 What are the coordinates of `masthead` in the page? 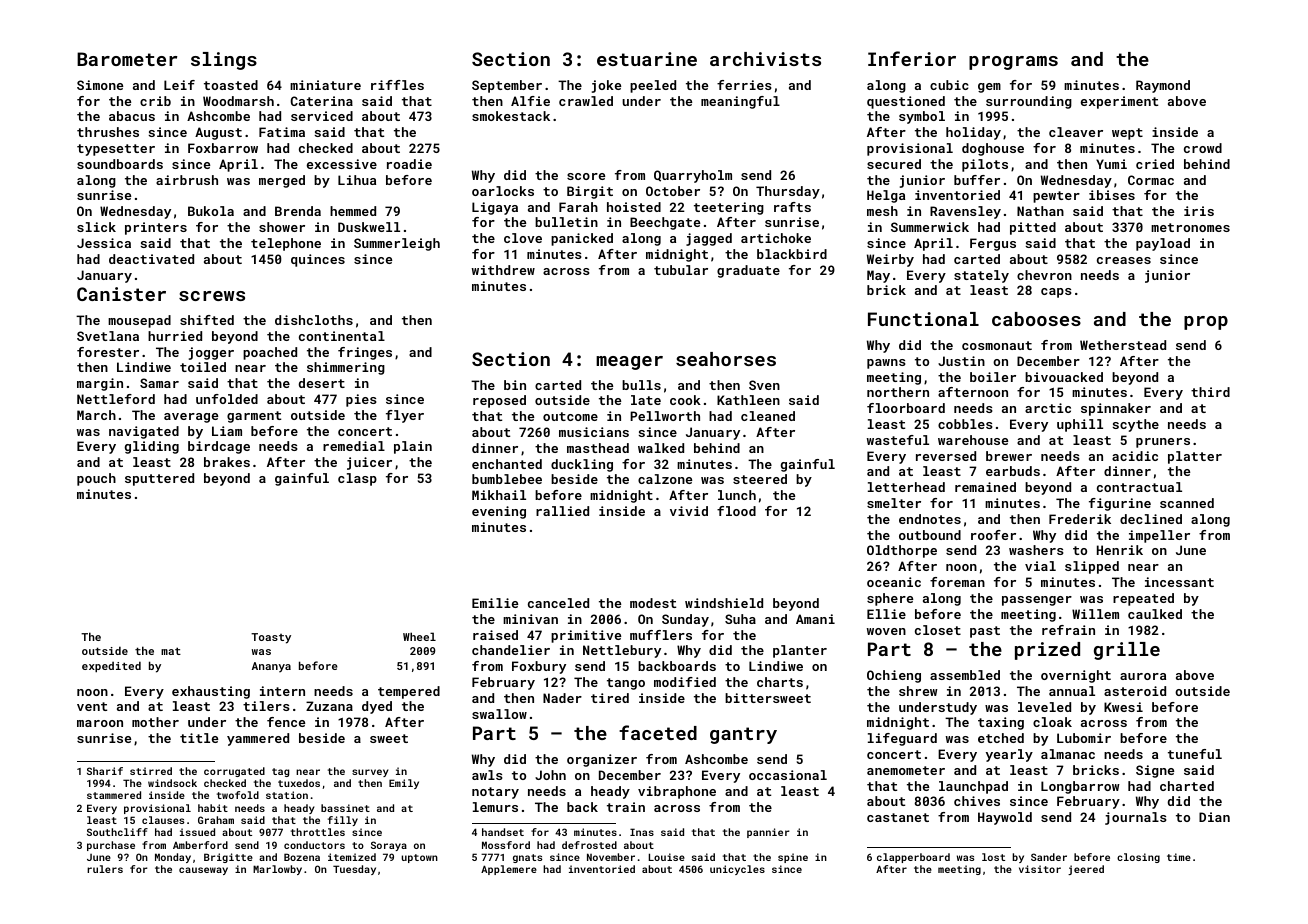 It's located at (598, 448).
